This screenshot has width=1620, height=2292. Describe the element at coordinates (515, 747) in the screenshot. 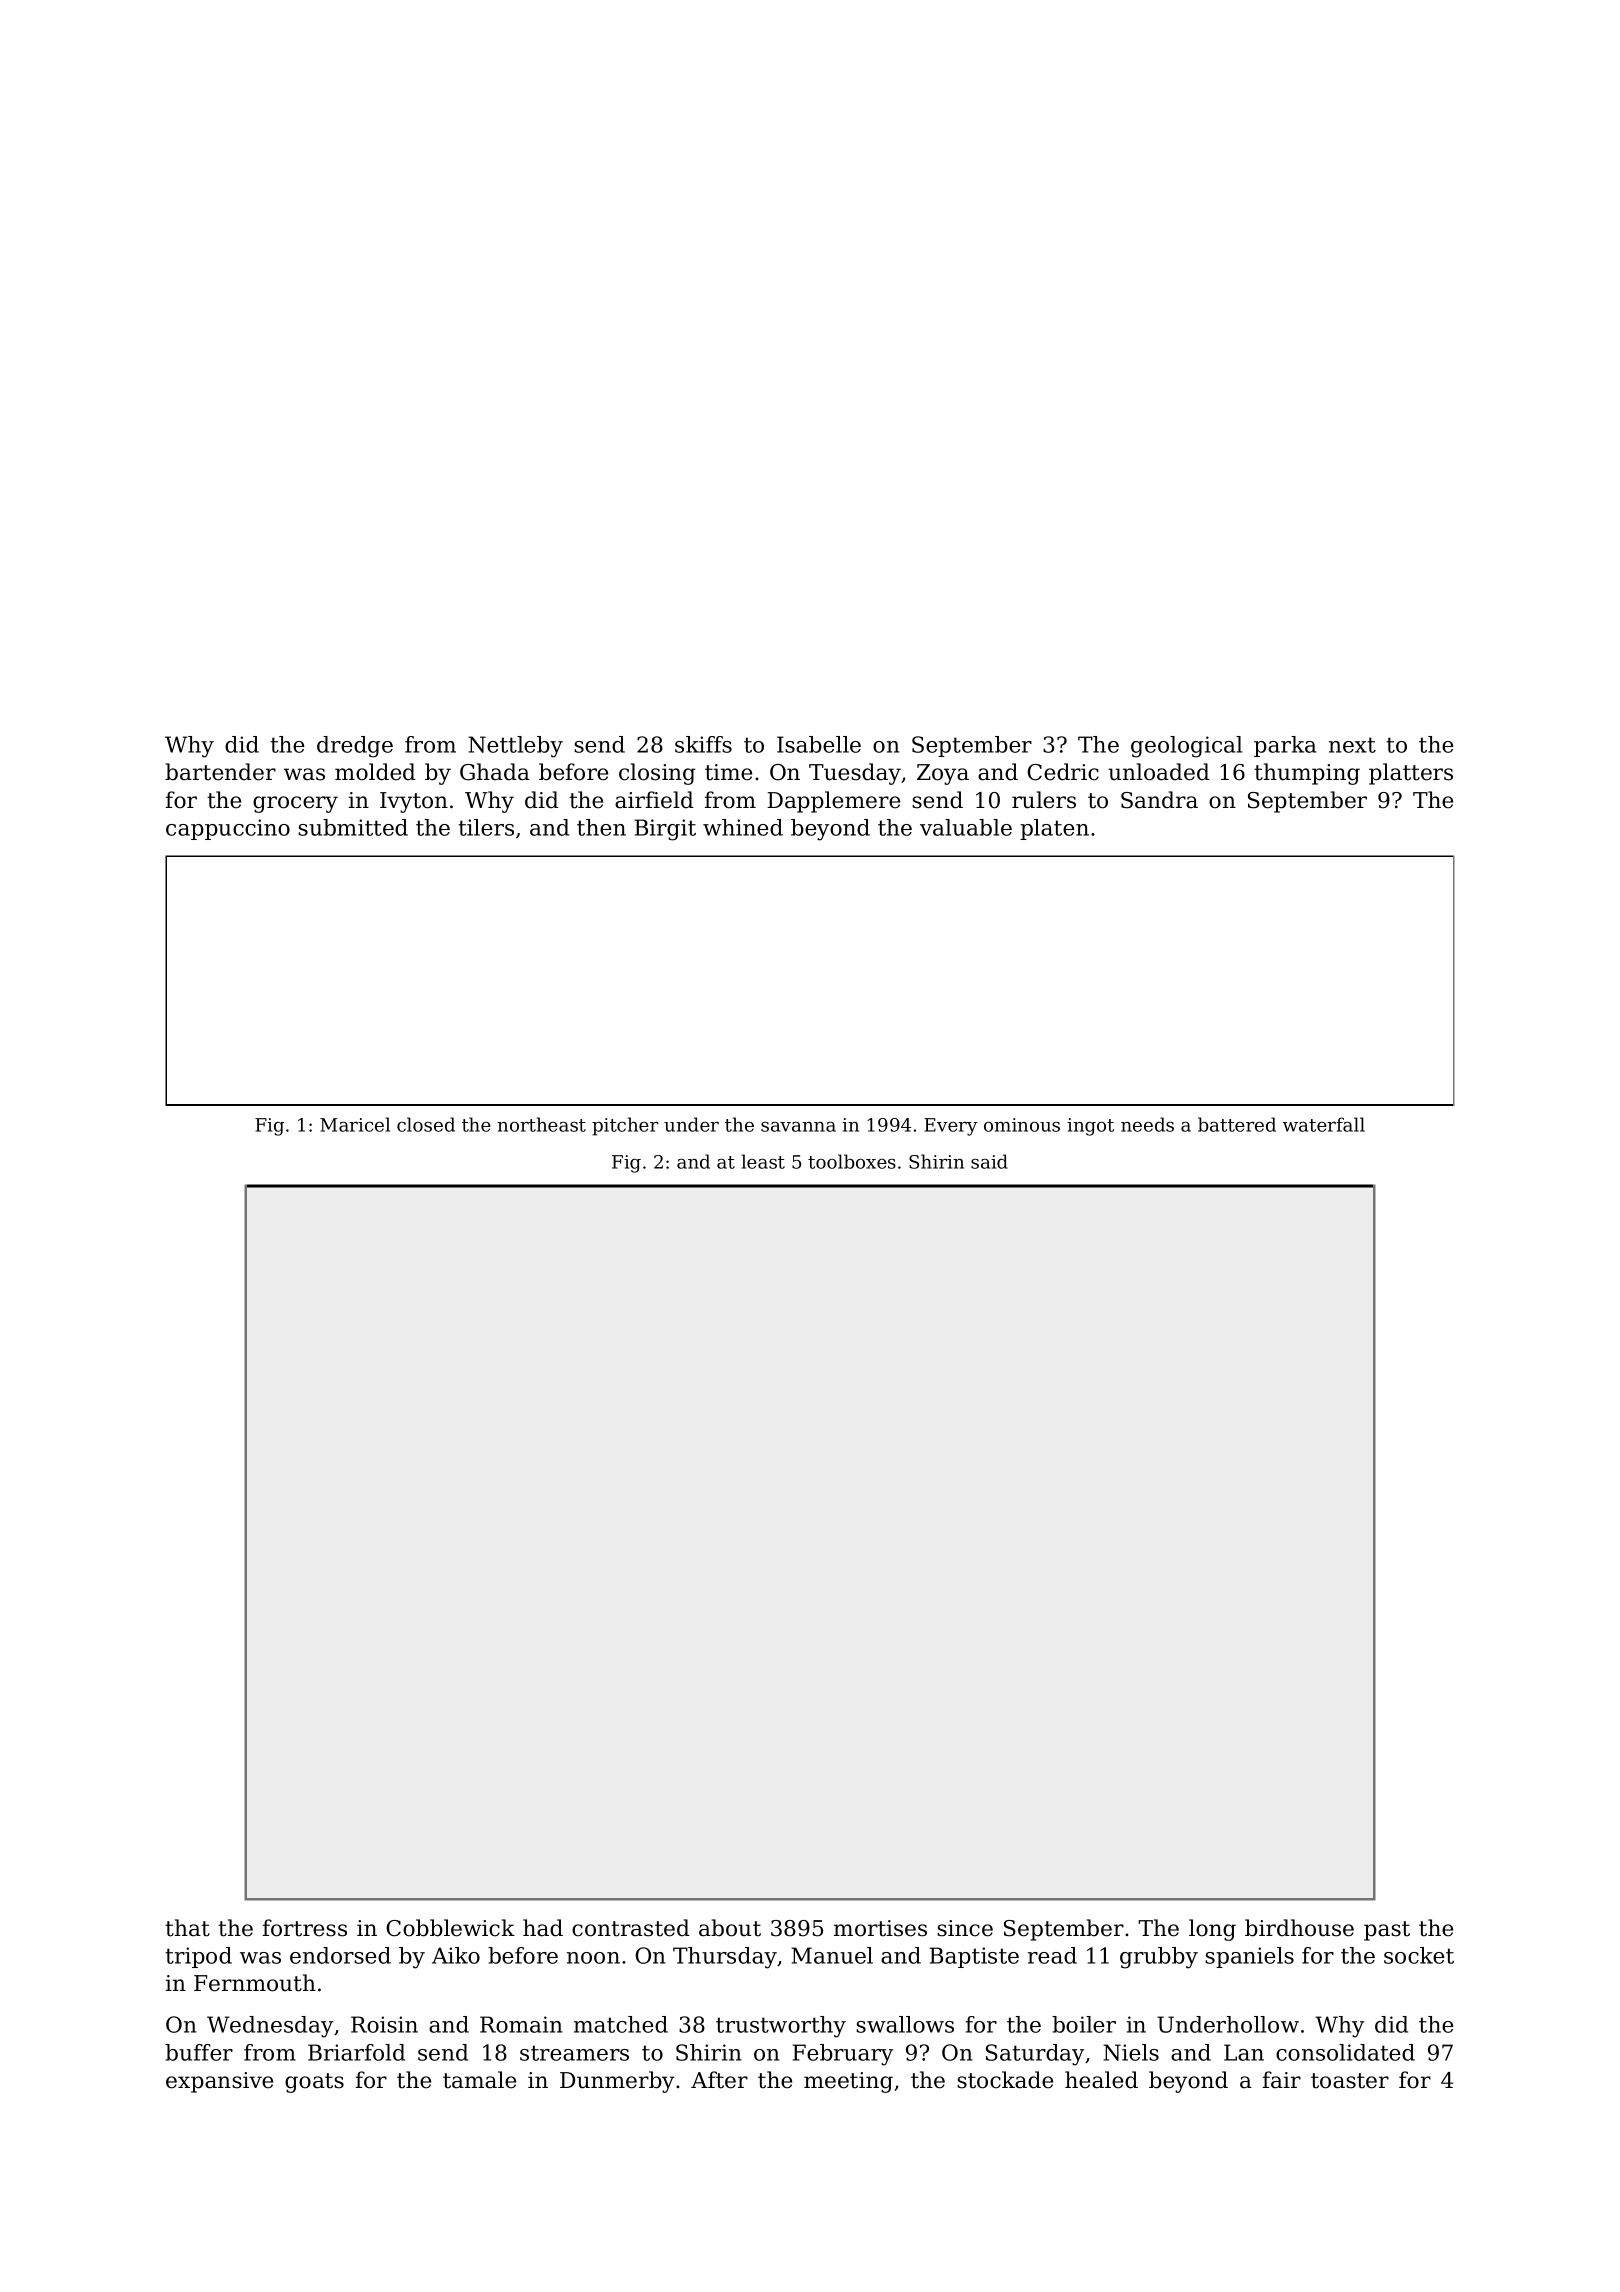

I see `Nettleby` at that location.
